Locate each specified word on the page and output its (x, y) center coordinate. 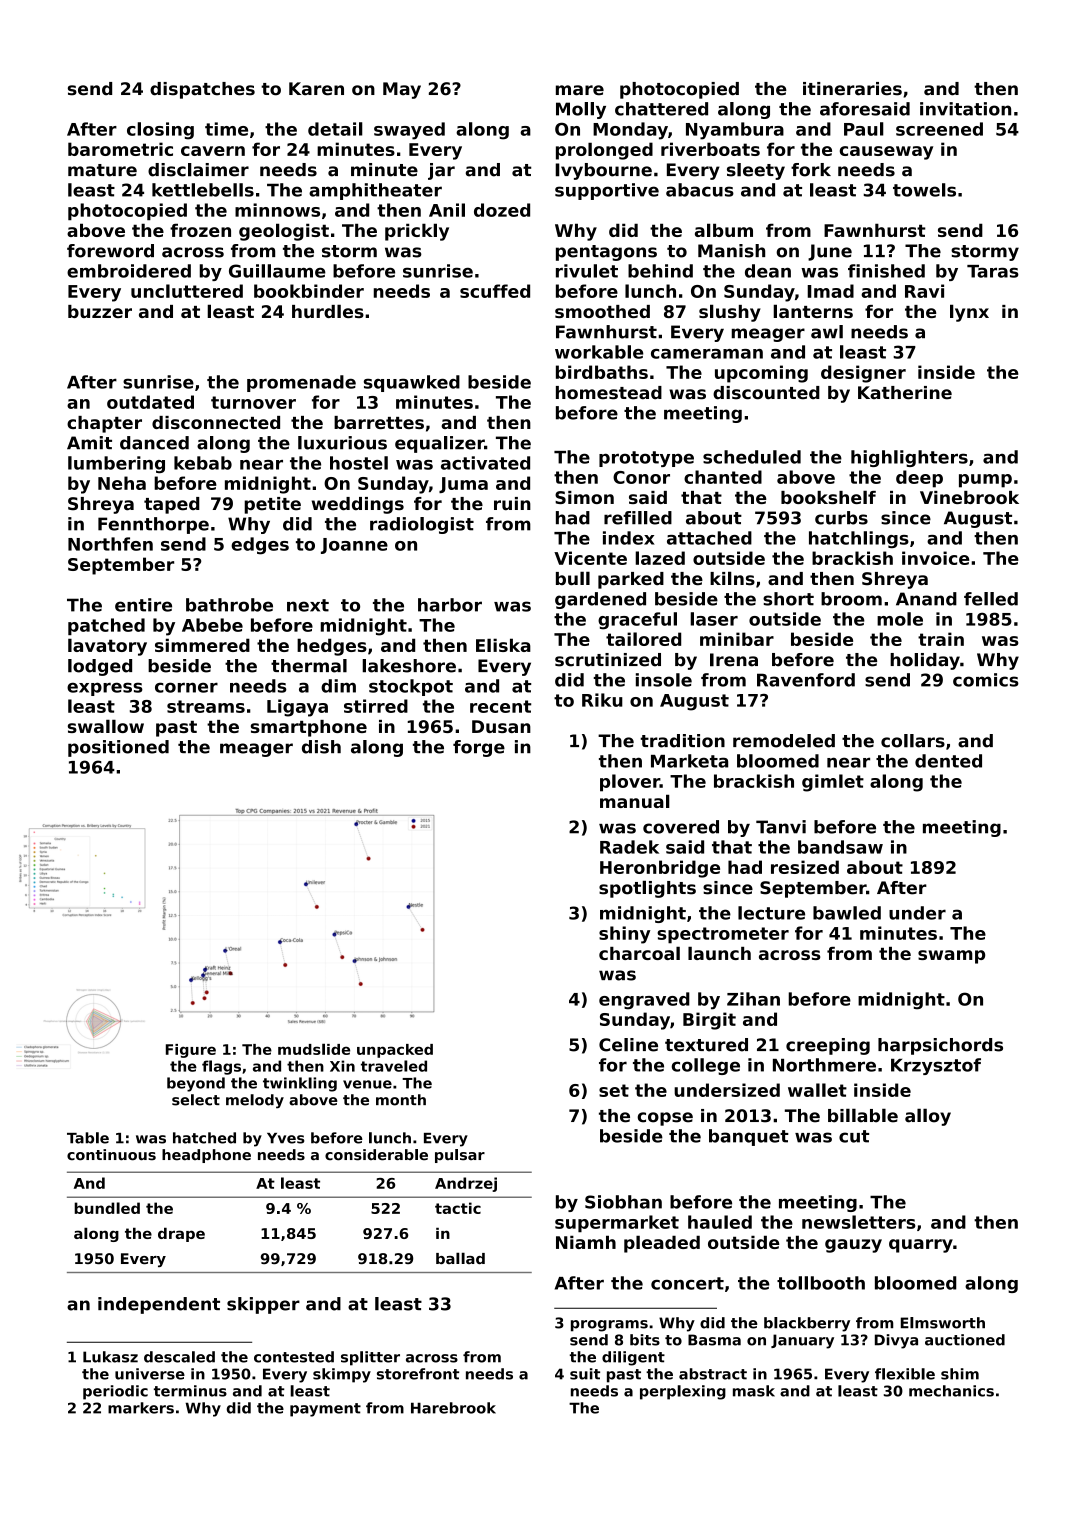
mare (580, 90)
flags (221, 1067)
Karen (316, 89)
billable (863, 1115)
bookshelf (828, 497)
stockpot (411, 687)
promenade (301, 383)
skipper (263, 1305)
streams (206, 706)
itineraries (852, 89)
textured (706, 1045)
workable (599, 352)
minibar (737, 639)
